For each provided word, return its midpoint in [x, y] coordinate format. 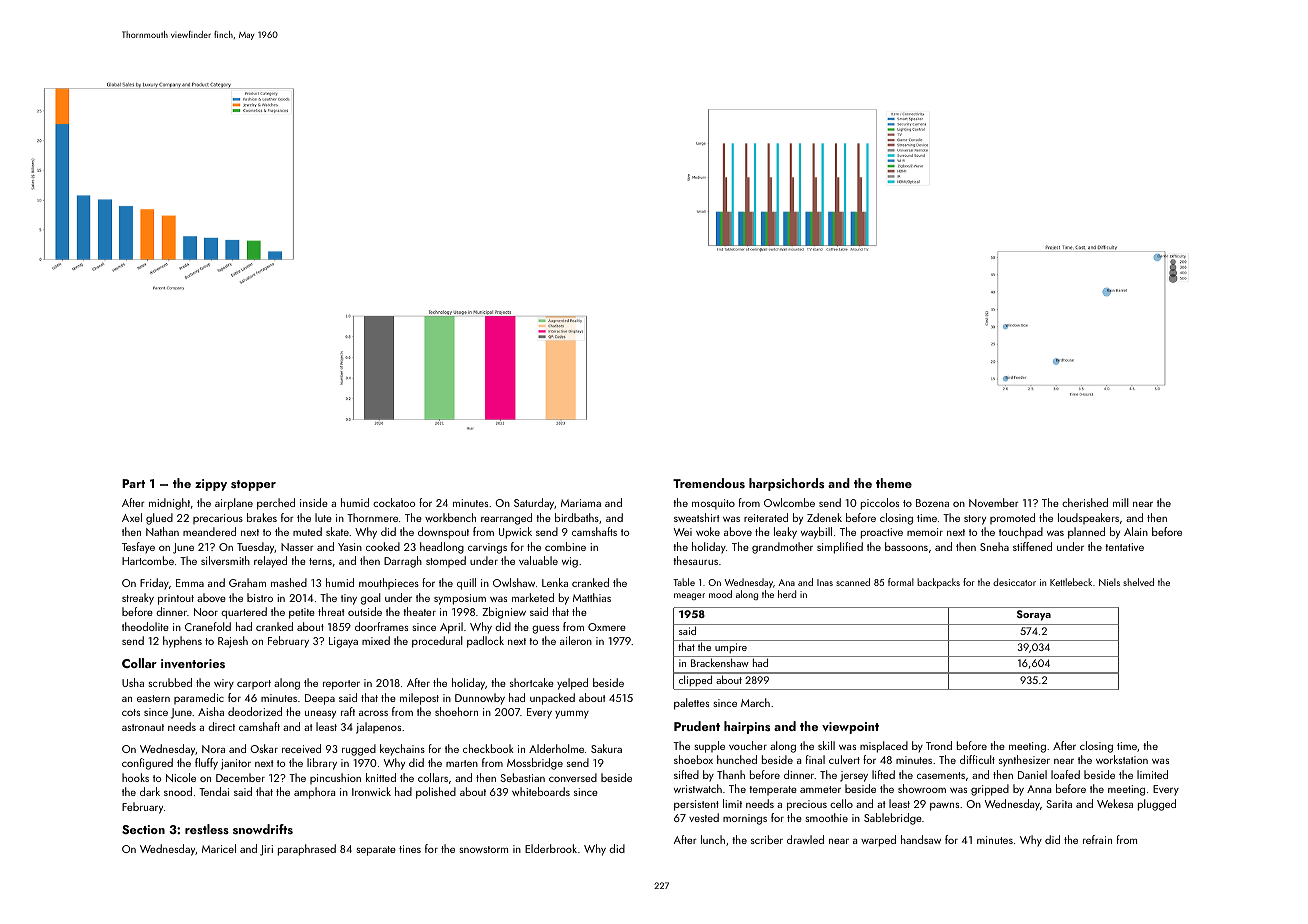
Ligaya [343, 642]
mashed [289, 582]
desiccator [1014, 582]
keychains [402, 750]
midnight [169, 504]
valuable [538, 560]
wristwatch [698, 788]
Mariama [581, 503]
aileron [576, 640]
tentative [1124, 547]
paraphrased [307, 850]
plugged [1157, 805]
